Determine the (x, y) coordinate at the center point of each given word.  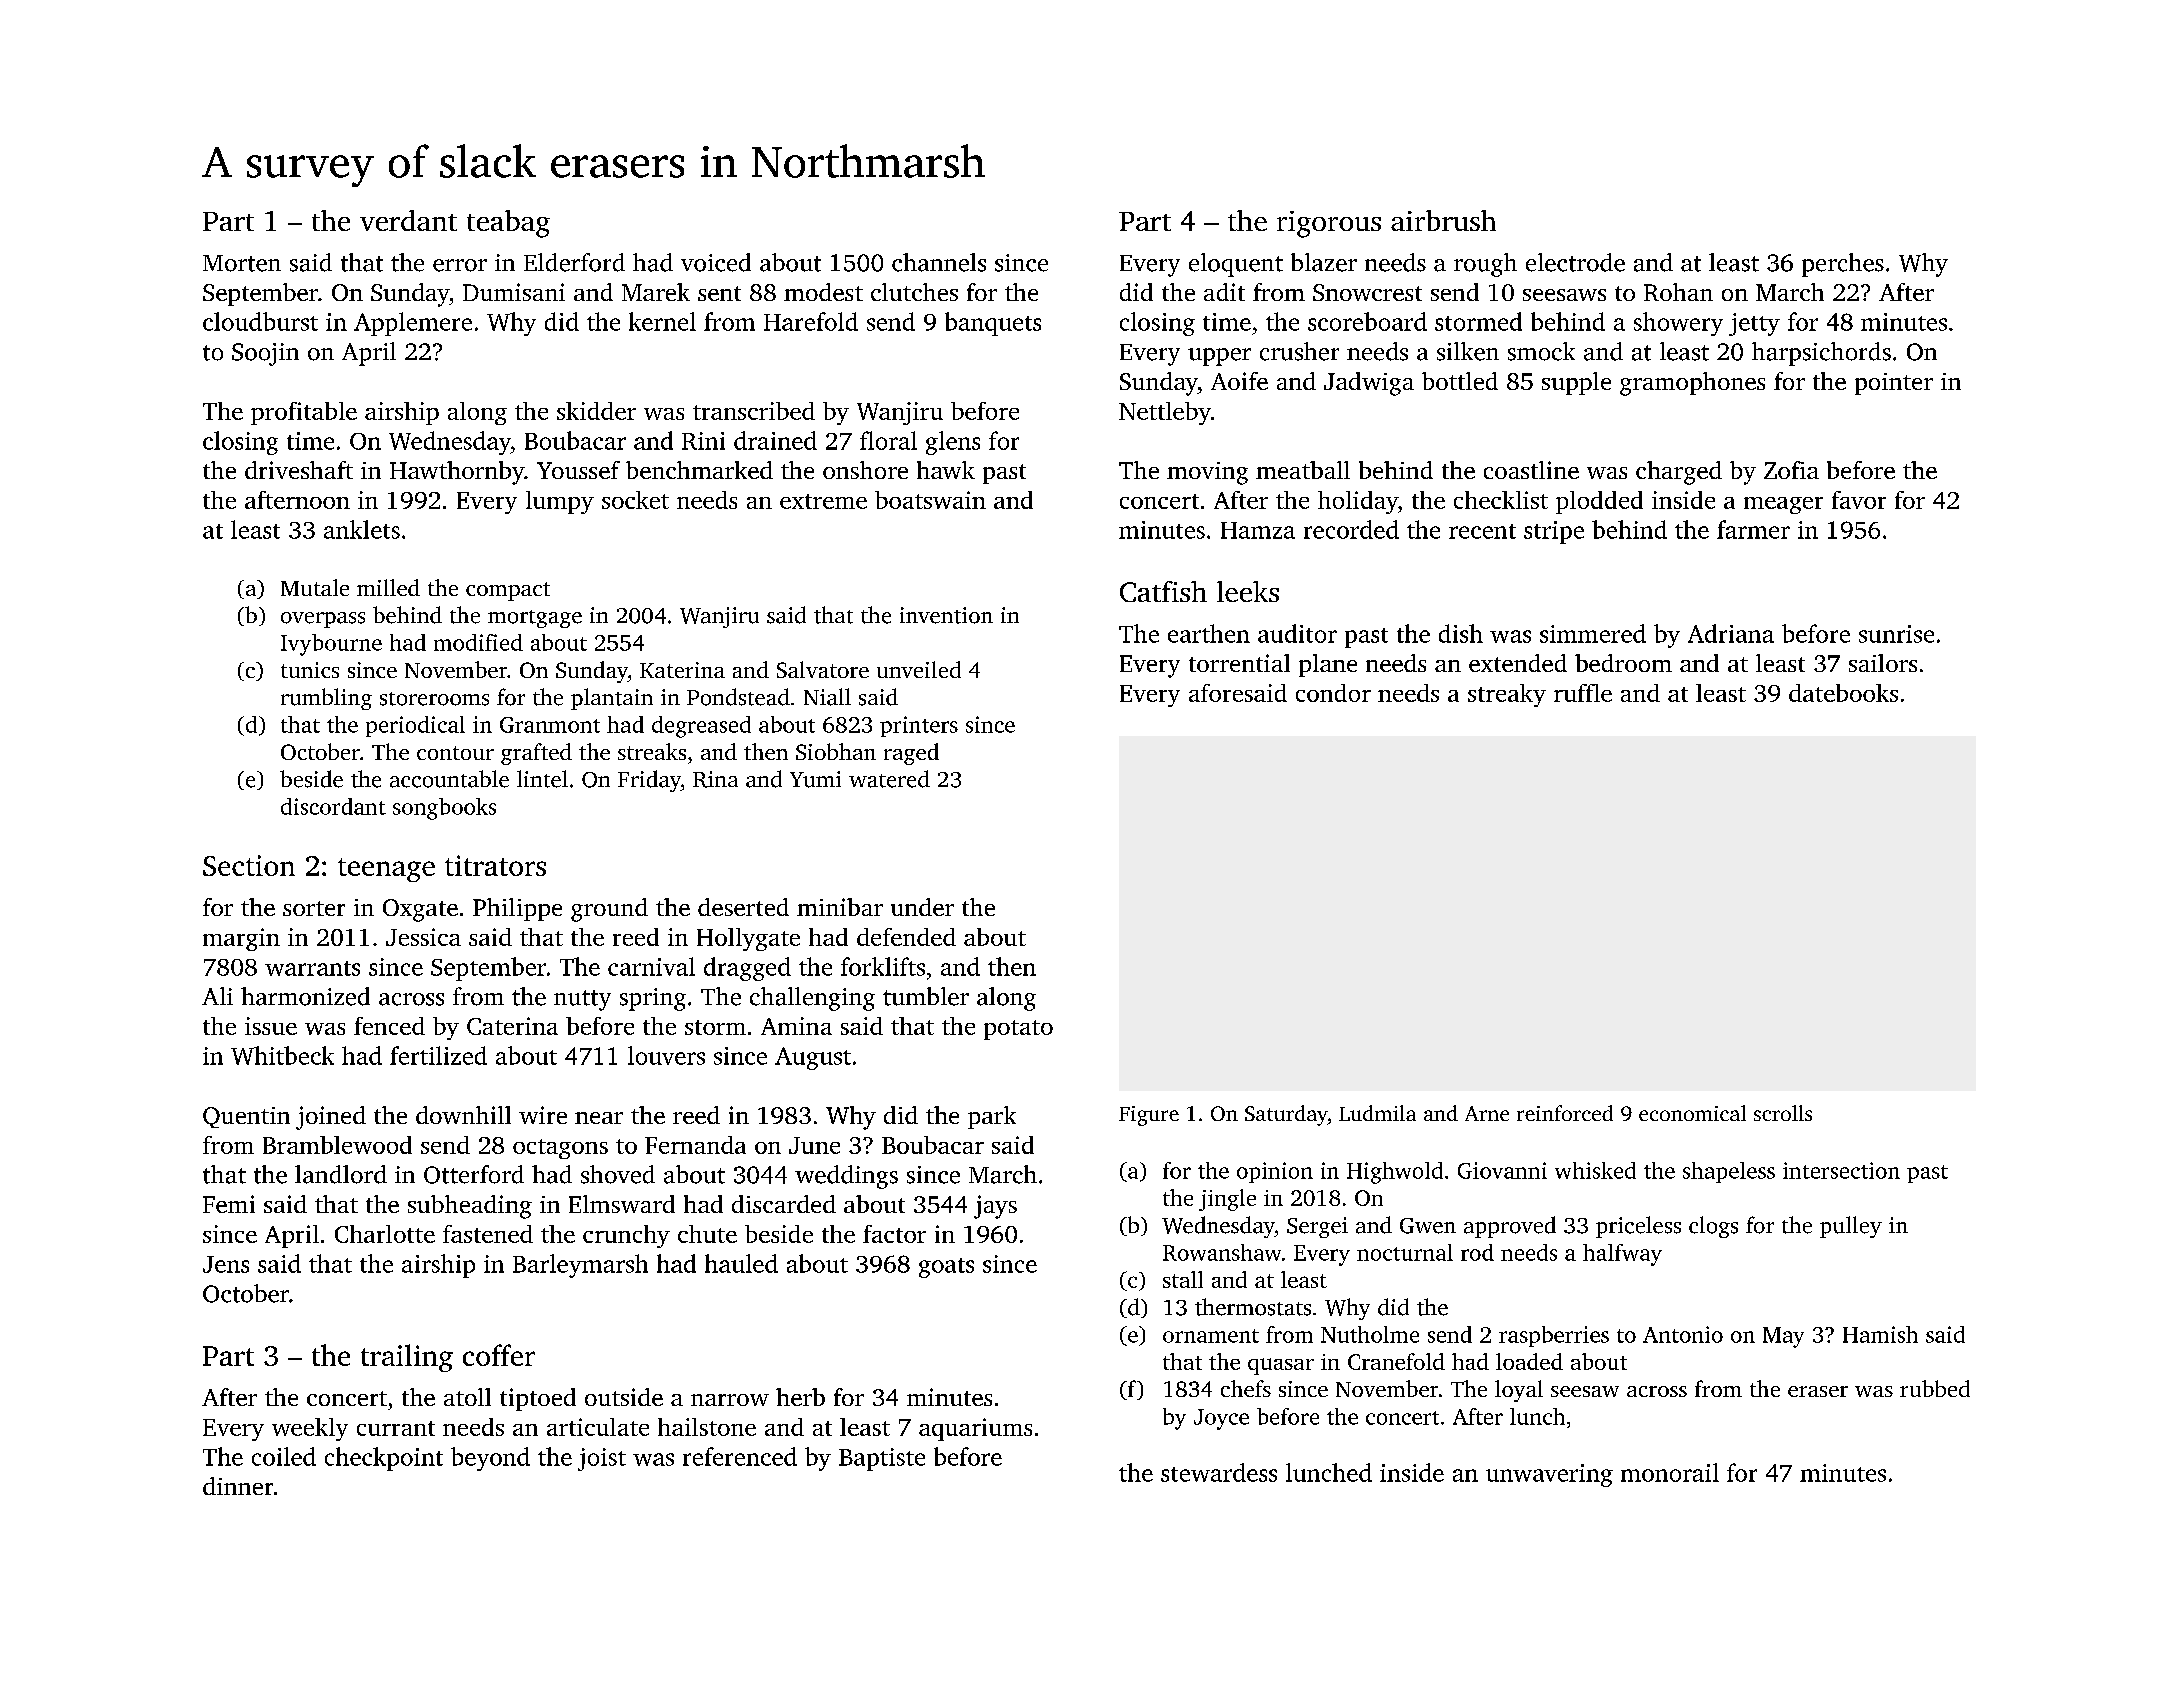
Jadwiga (1369, 384)
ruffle (1583, 693)
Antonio (1683, 1334)
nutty (582, 1000)
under (922, 907)
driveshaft (299, 470)
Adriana (1731, 633)
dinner (238, 1486)
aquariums (975, 1429)
